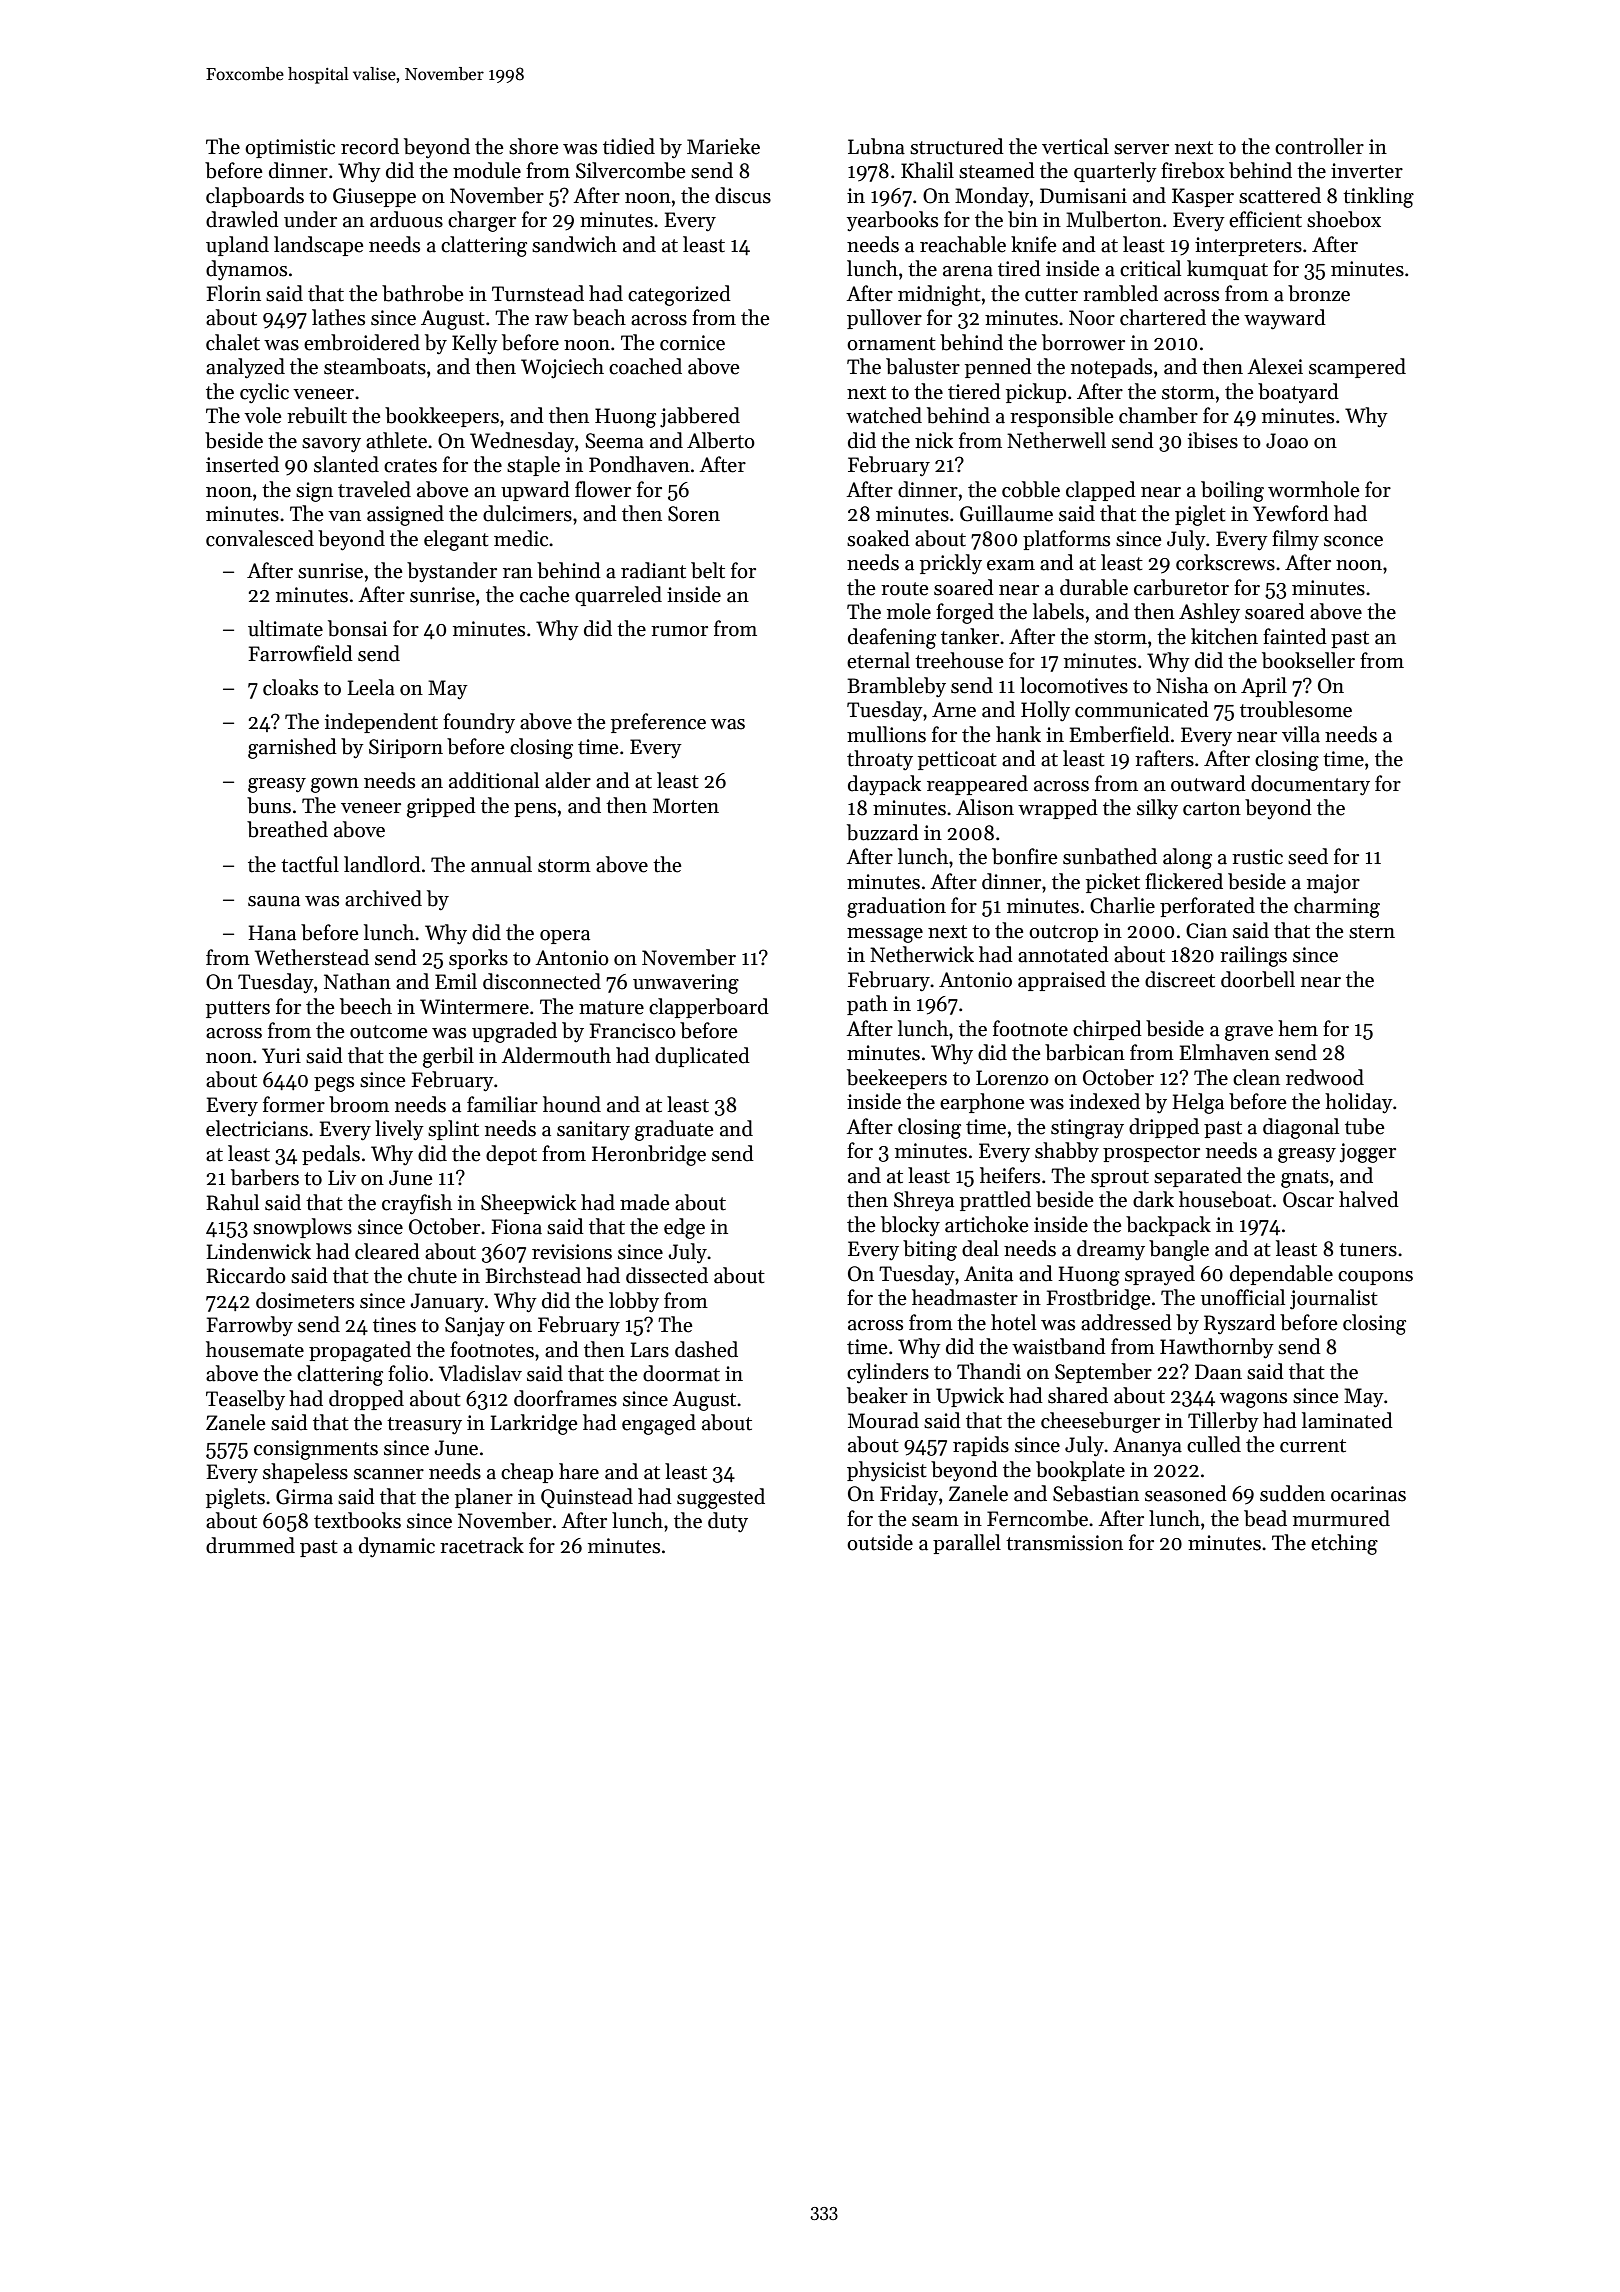 This screenshot has width=1620, height=2292. Describe the element at coordinates (967, 1544) in the screenshot. I see `parallel` at that location.
